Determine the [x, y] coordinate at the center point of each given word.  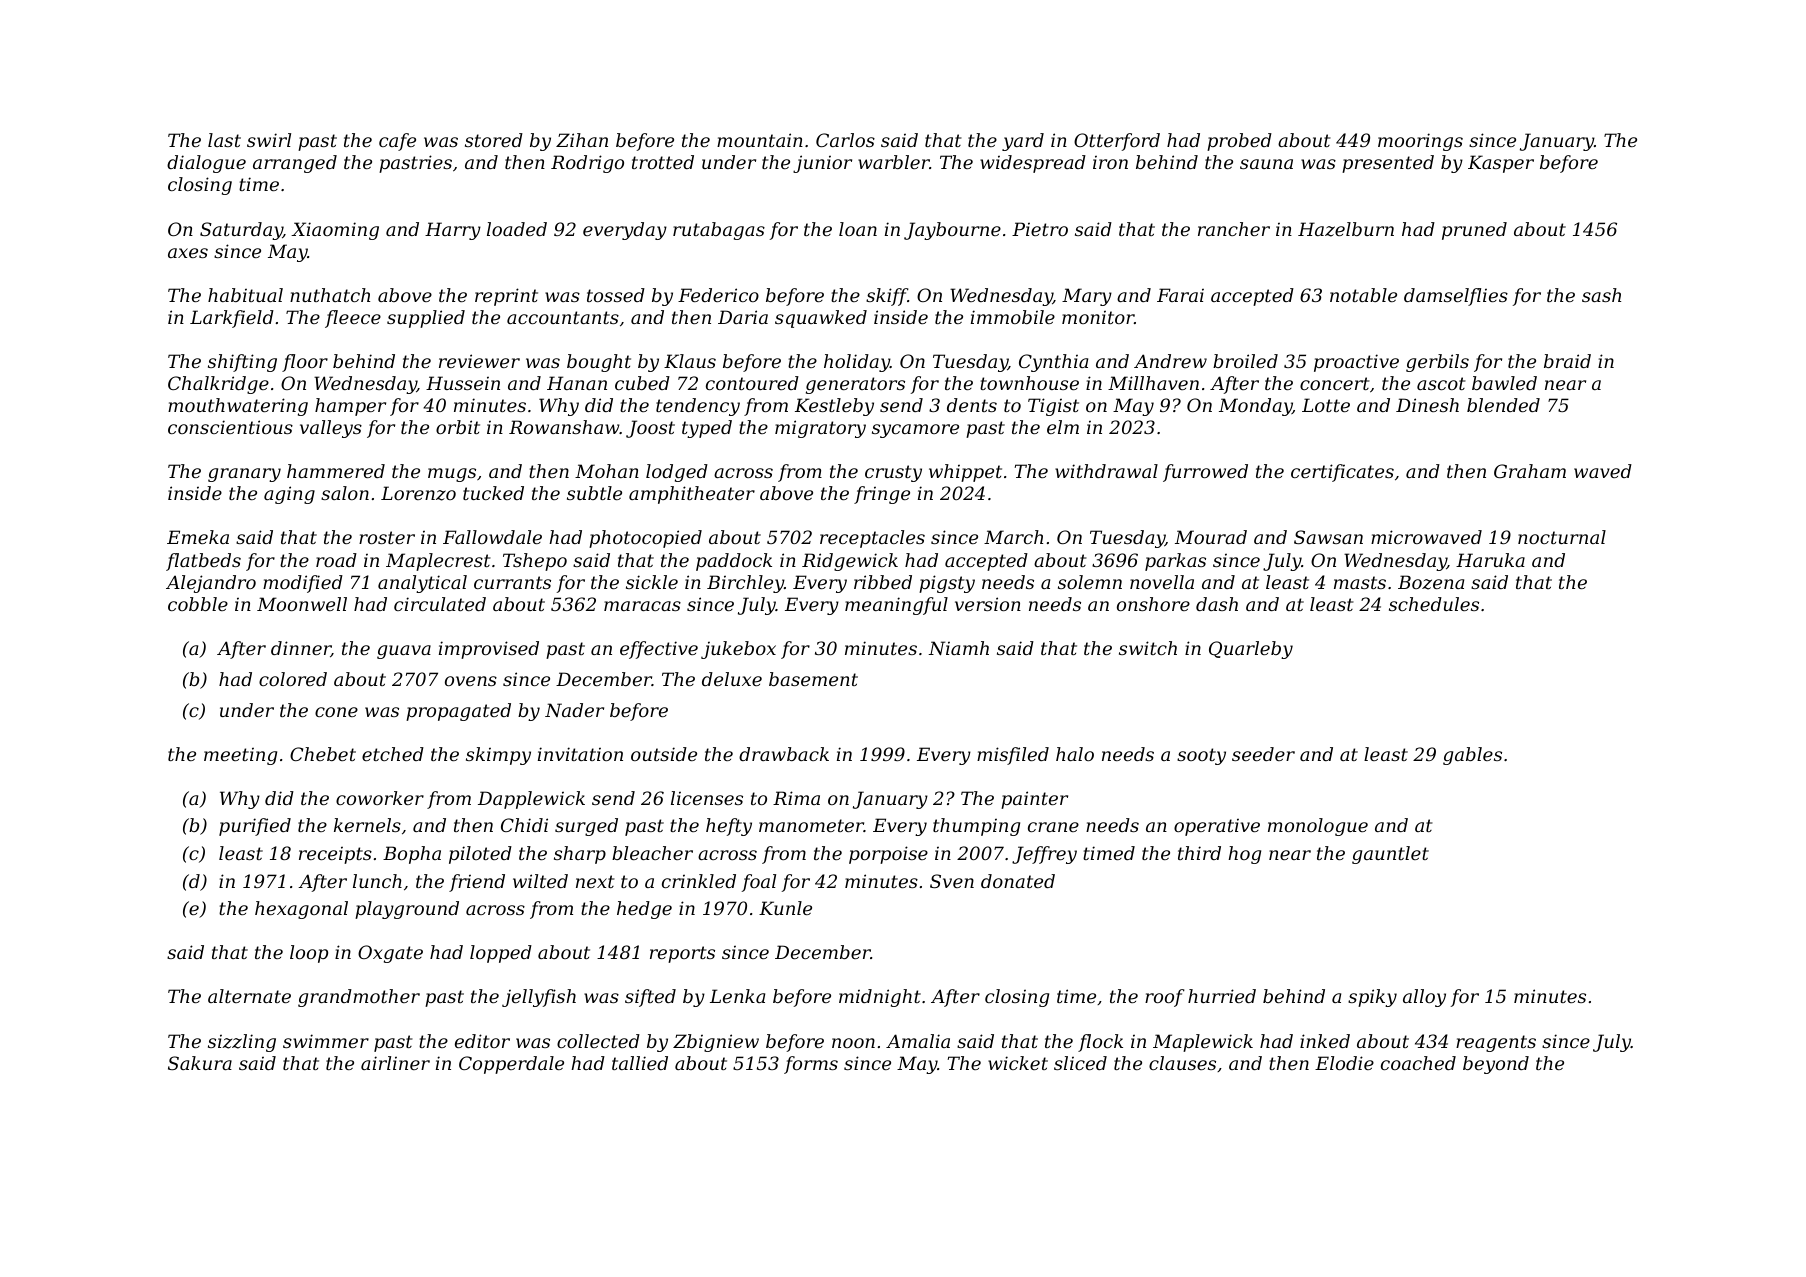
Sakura [200, 1063]
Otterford [1117, 142]
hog [1244, 855]
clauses [1182, 1063]
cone [336, 712]
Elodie [1344, 1063]
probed [1239, 142]
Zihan [582, 140]
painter [1034, 800]
